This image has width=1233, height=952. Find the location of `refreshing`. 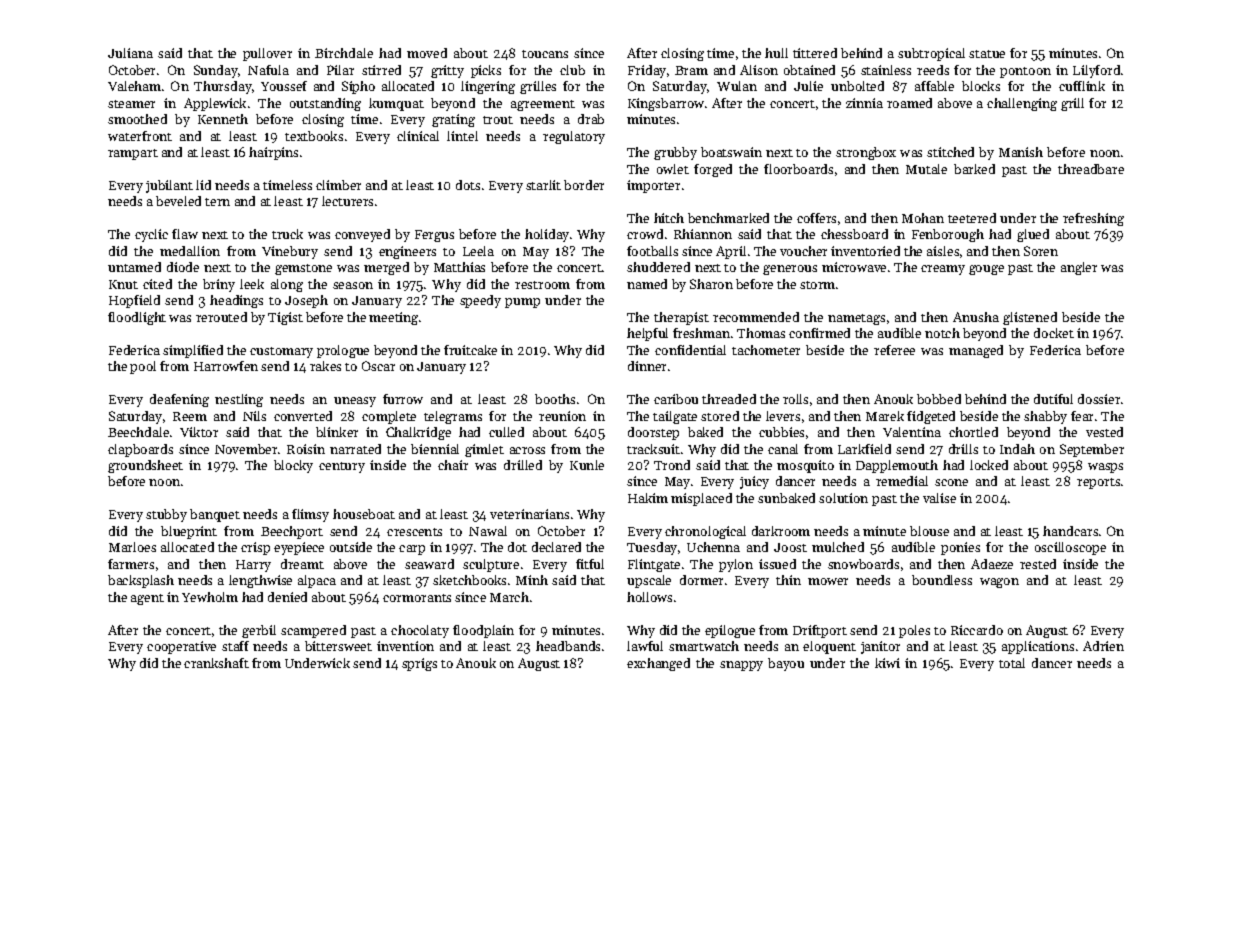

refreshing is located at coordinates (1093, 219).
